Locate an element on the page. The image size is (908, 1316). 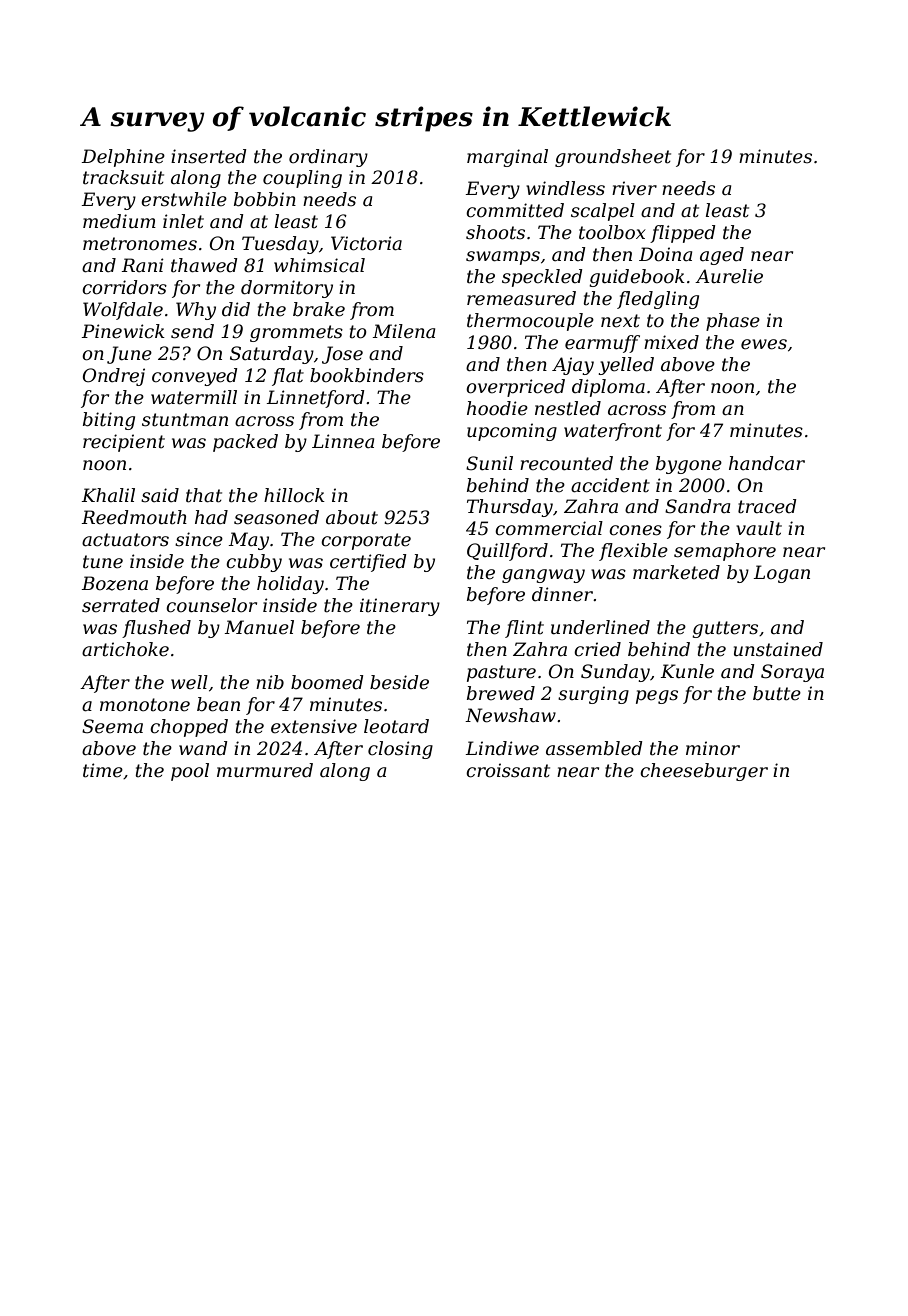
inserted is located at coordinates (209, 156).
